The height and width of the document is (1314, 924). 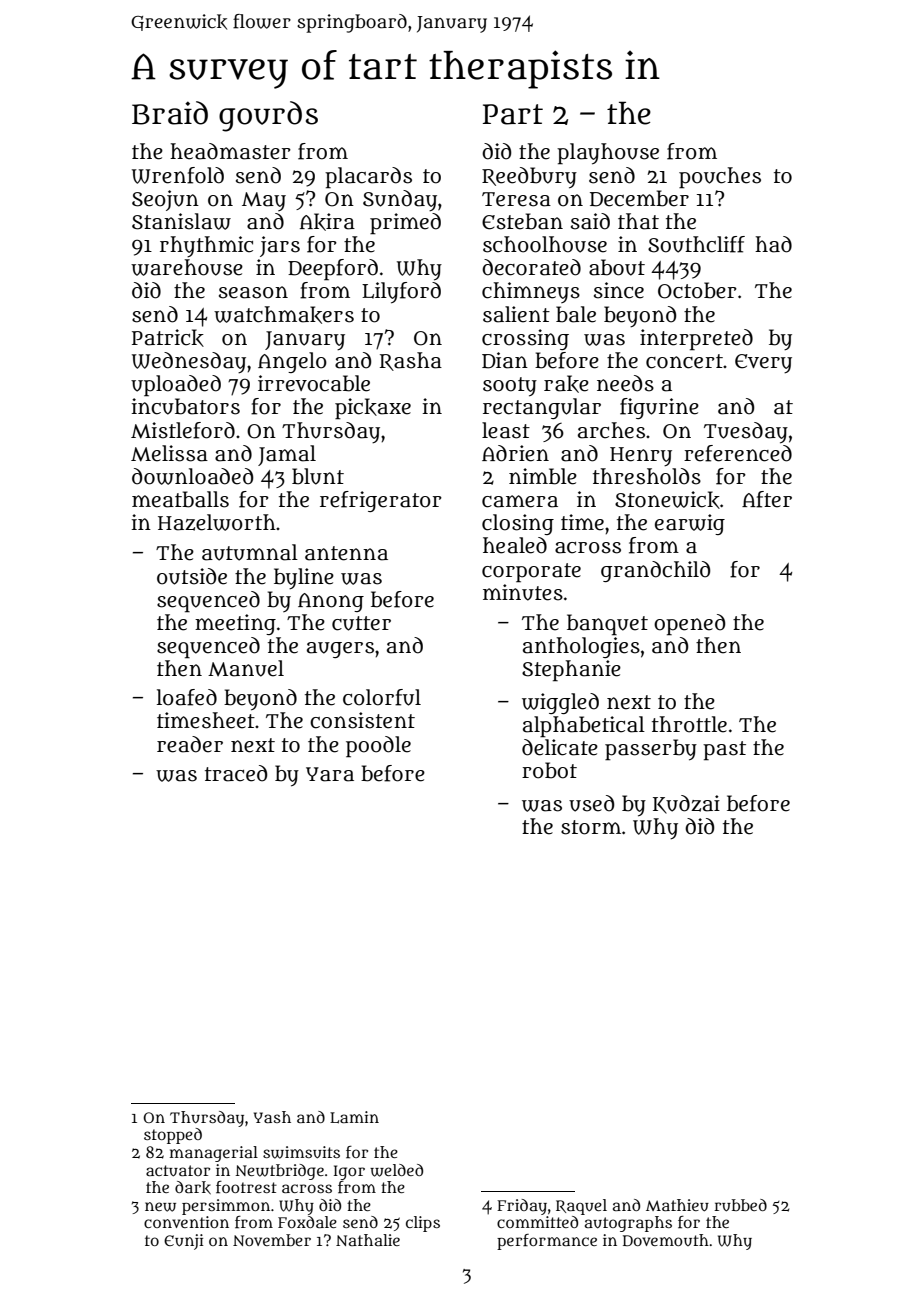 What do you see at coordinates (720, 178) in the document?
I see `pouches` at bounding box center [720, 178].
